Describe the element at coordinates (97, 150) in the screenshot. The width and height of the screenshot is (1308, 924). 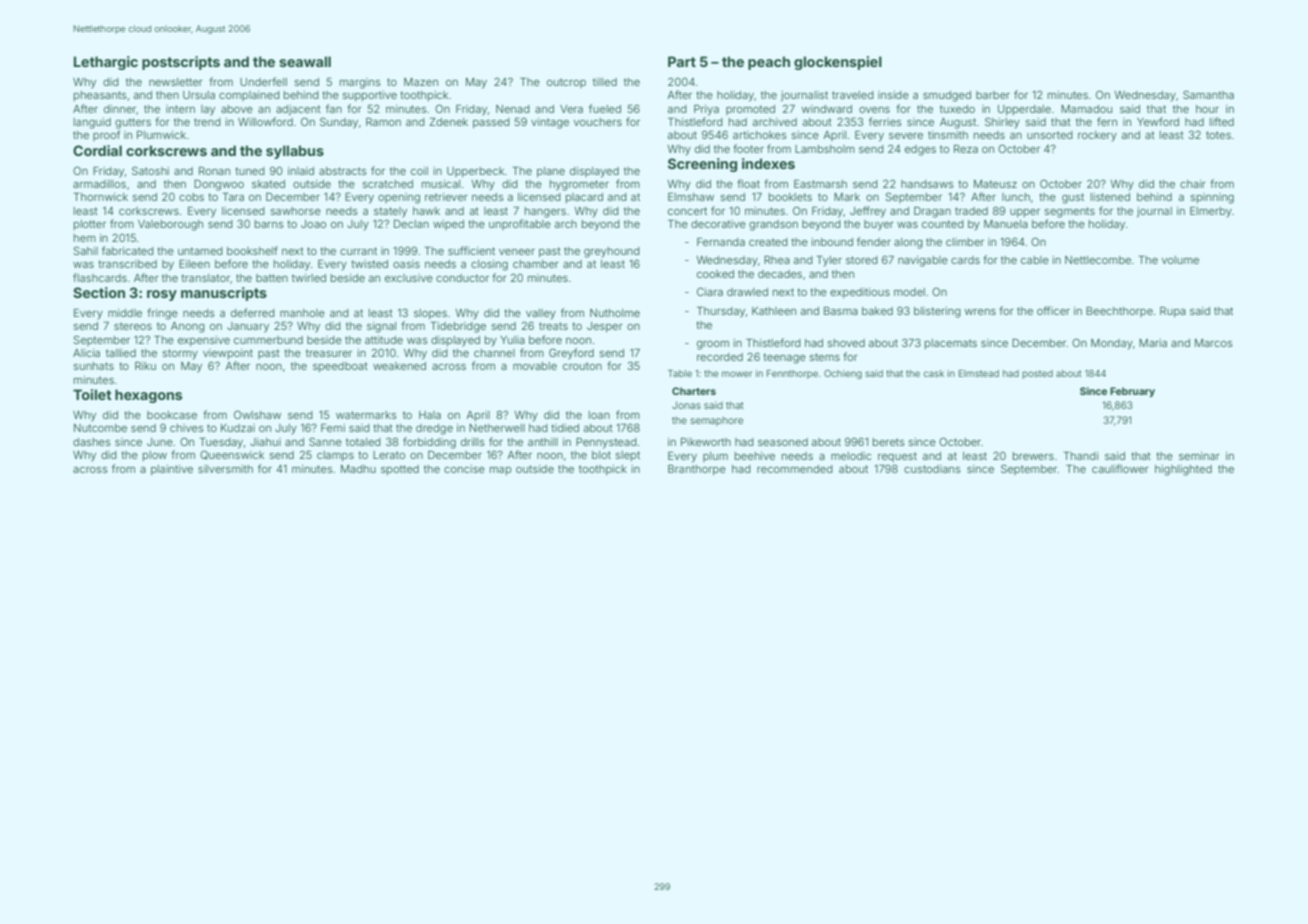
I see `Cordial` at that location.
